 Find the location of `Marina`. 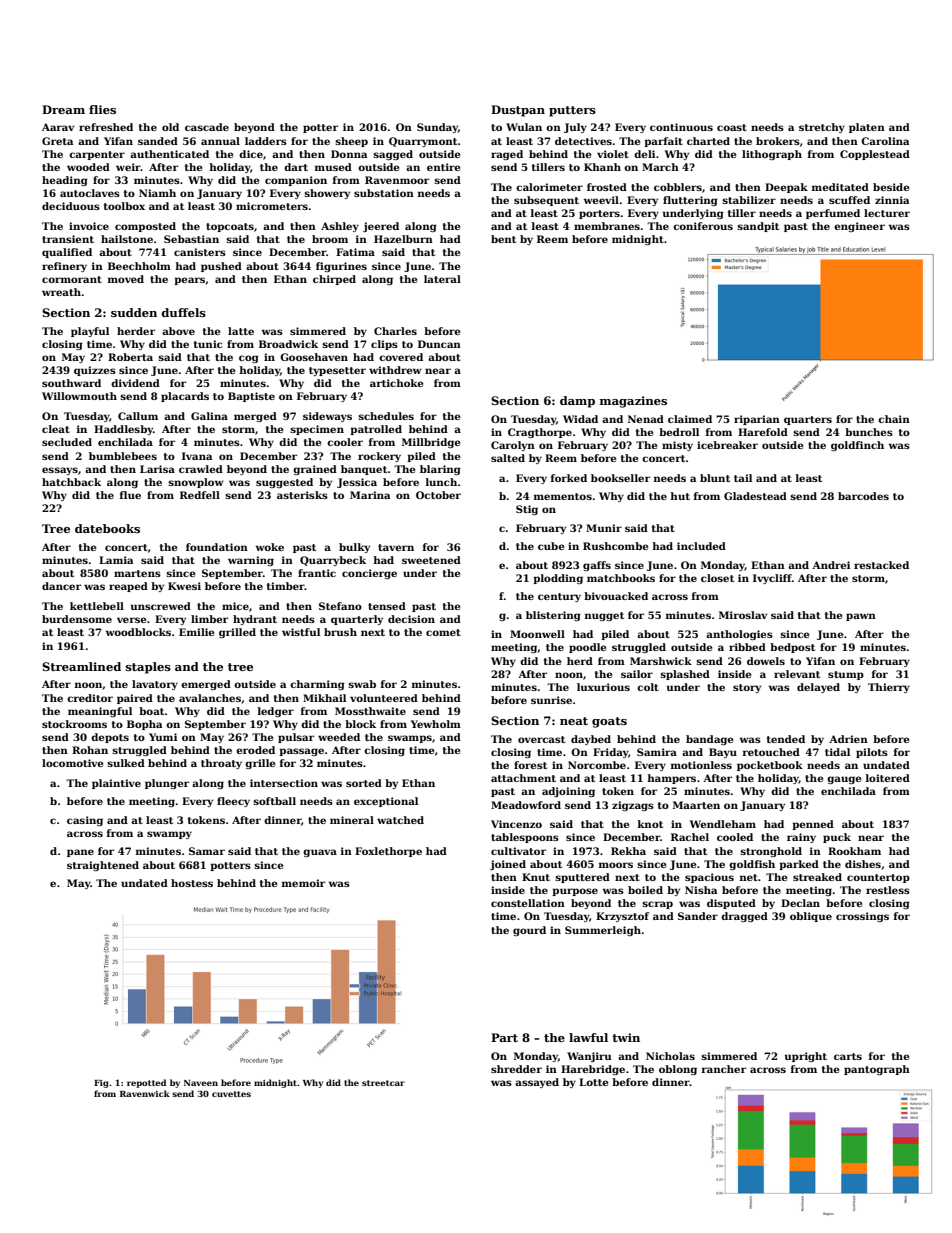

Marina is located at coordinates (370, 495).
